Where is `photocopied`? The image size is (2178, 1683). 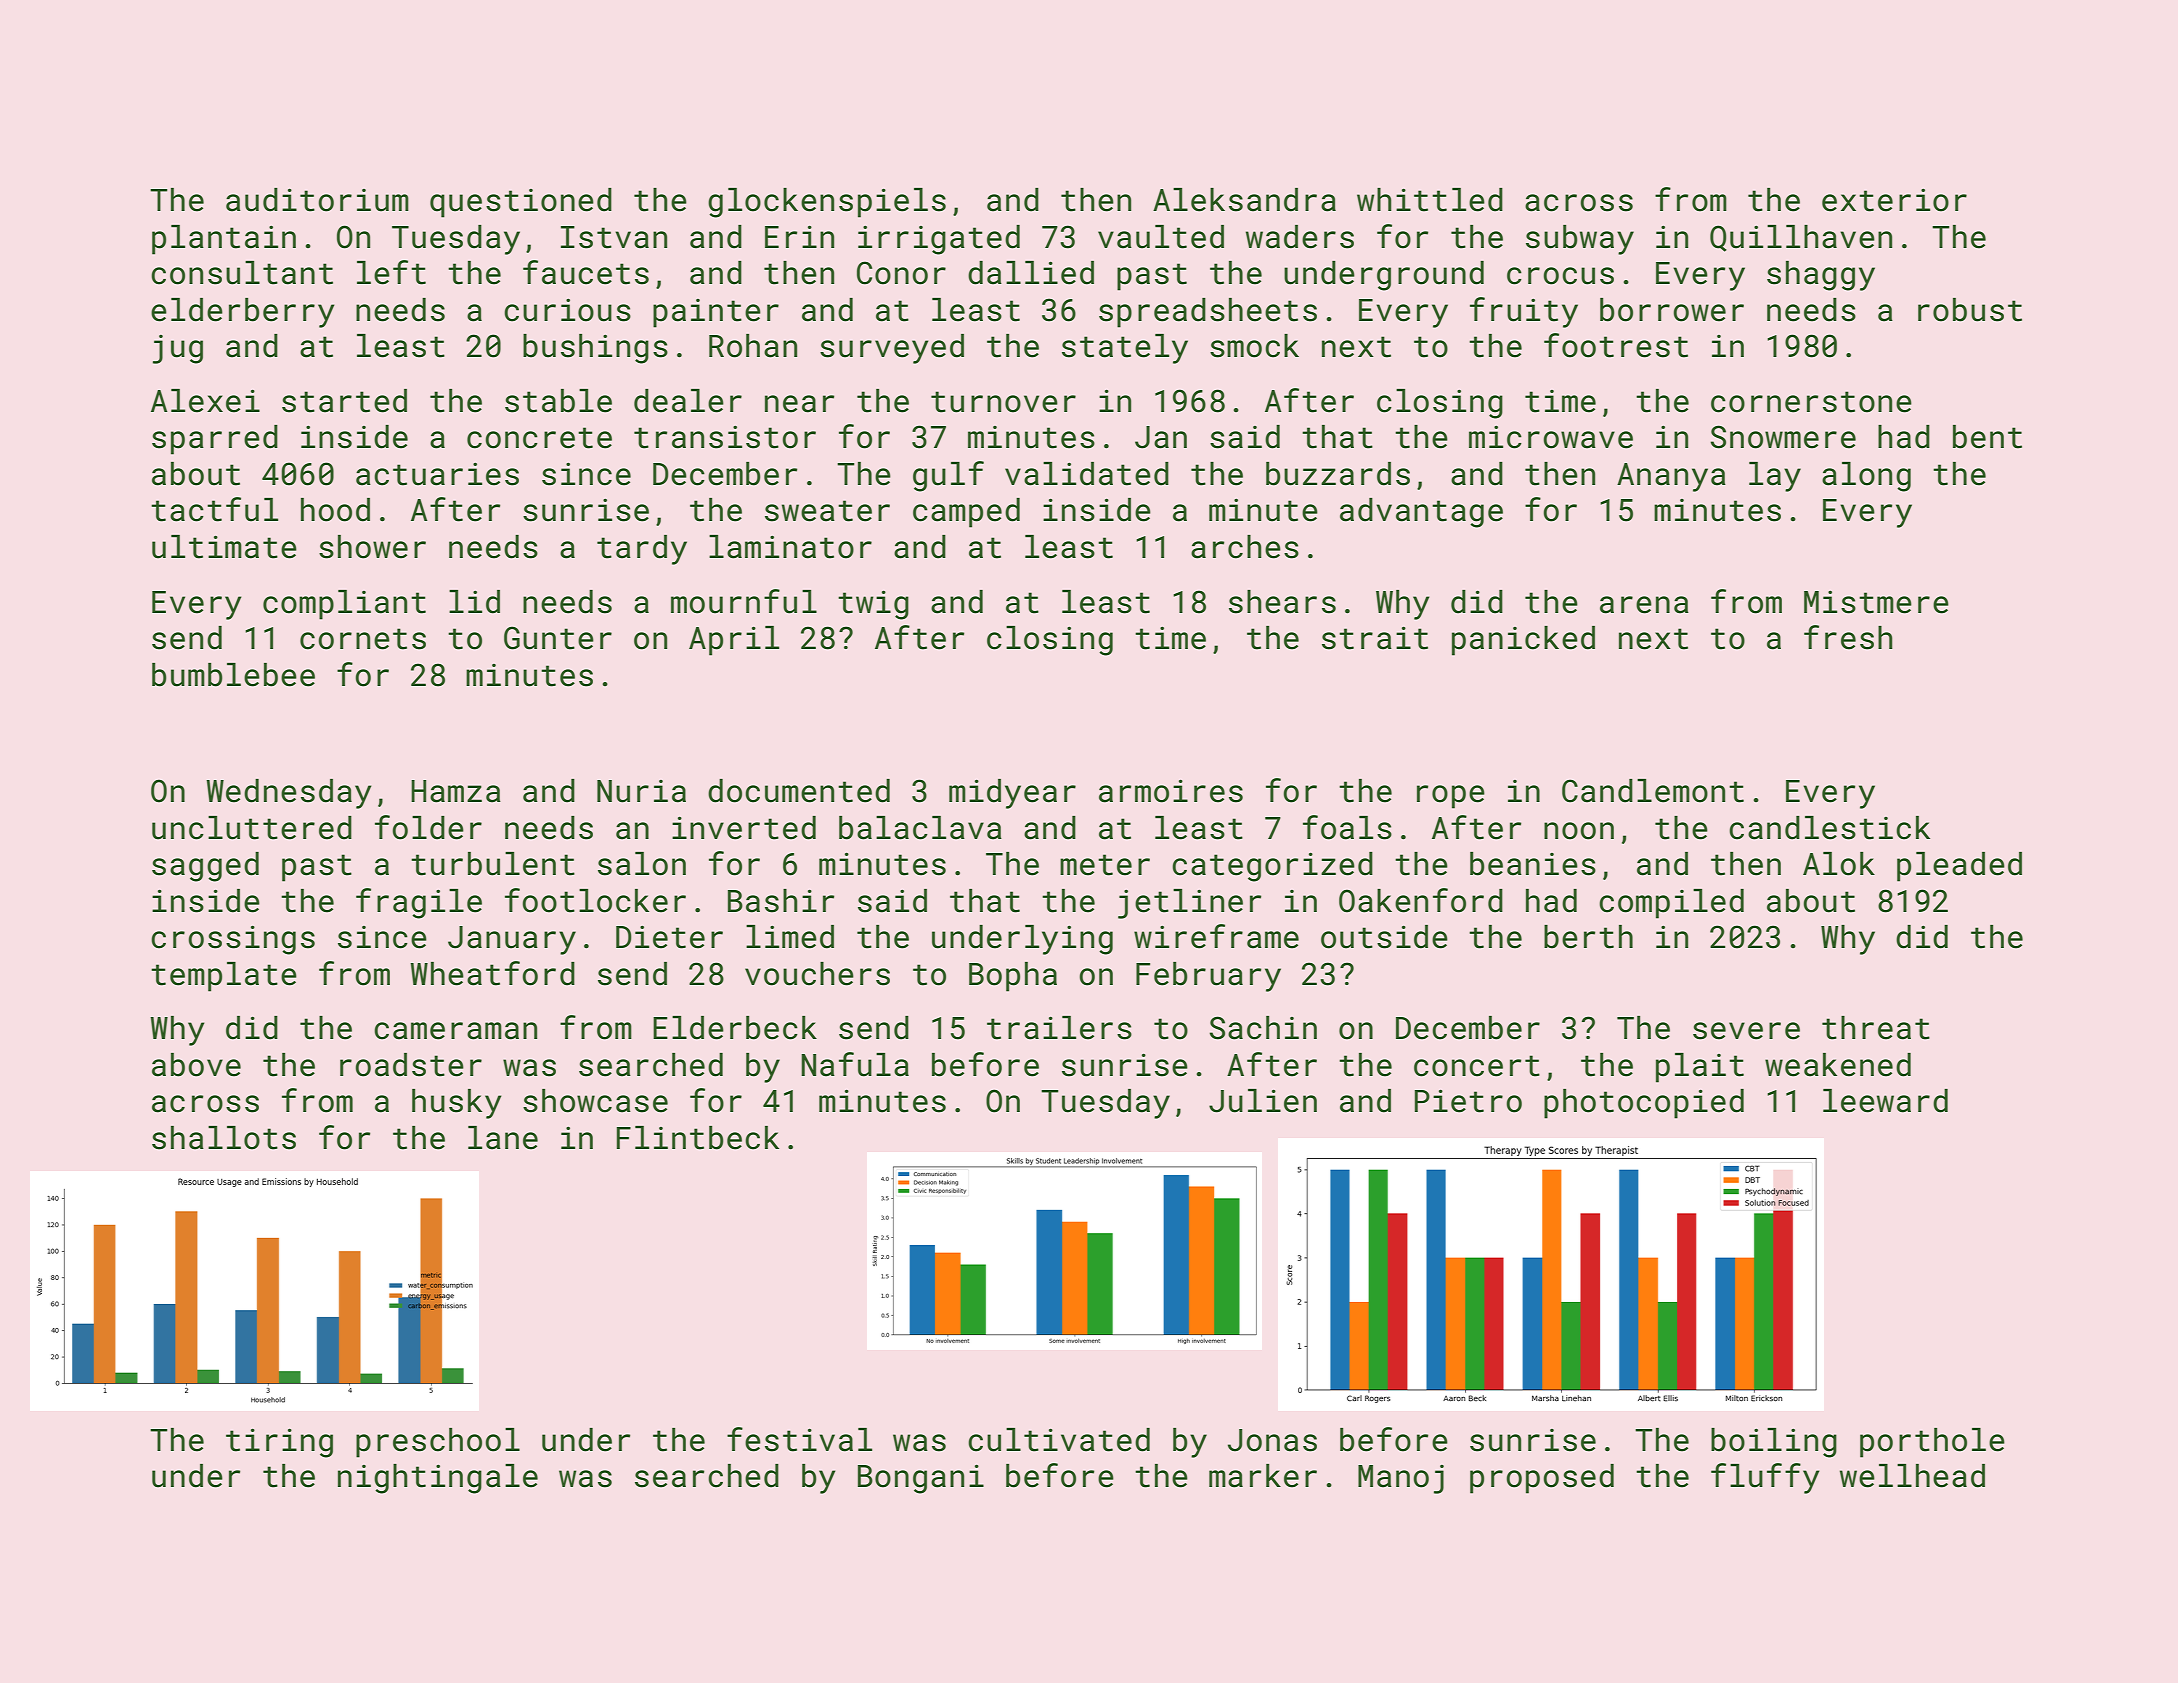 photocopied is located at coordinates (1644, 1104).
